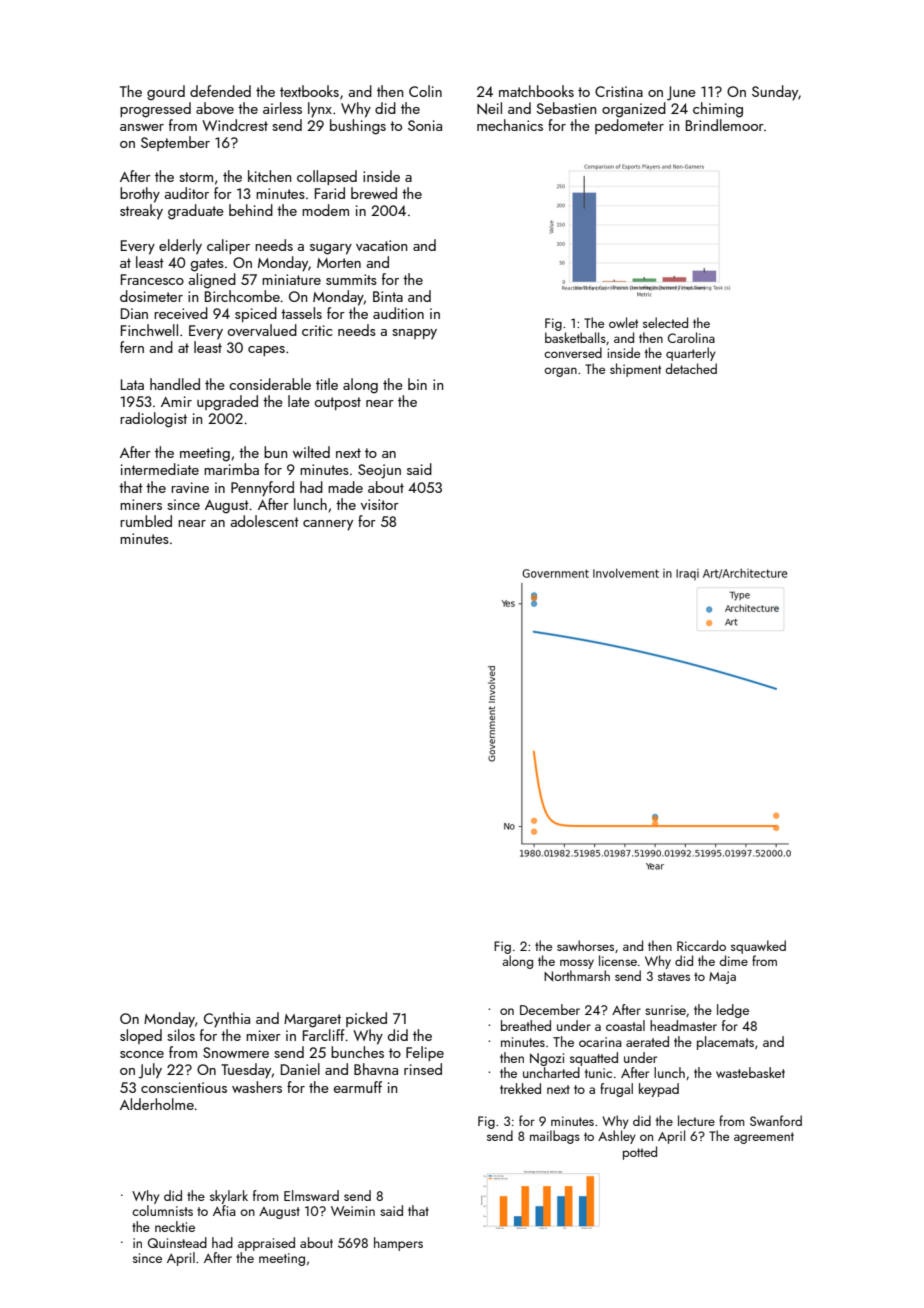 This screenshot has width=924, height=1308. Describe the element at coordinates (701, 945) in the screenshot. I see `Riccardo` at that location.
